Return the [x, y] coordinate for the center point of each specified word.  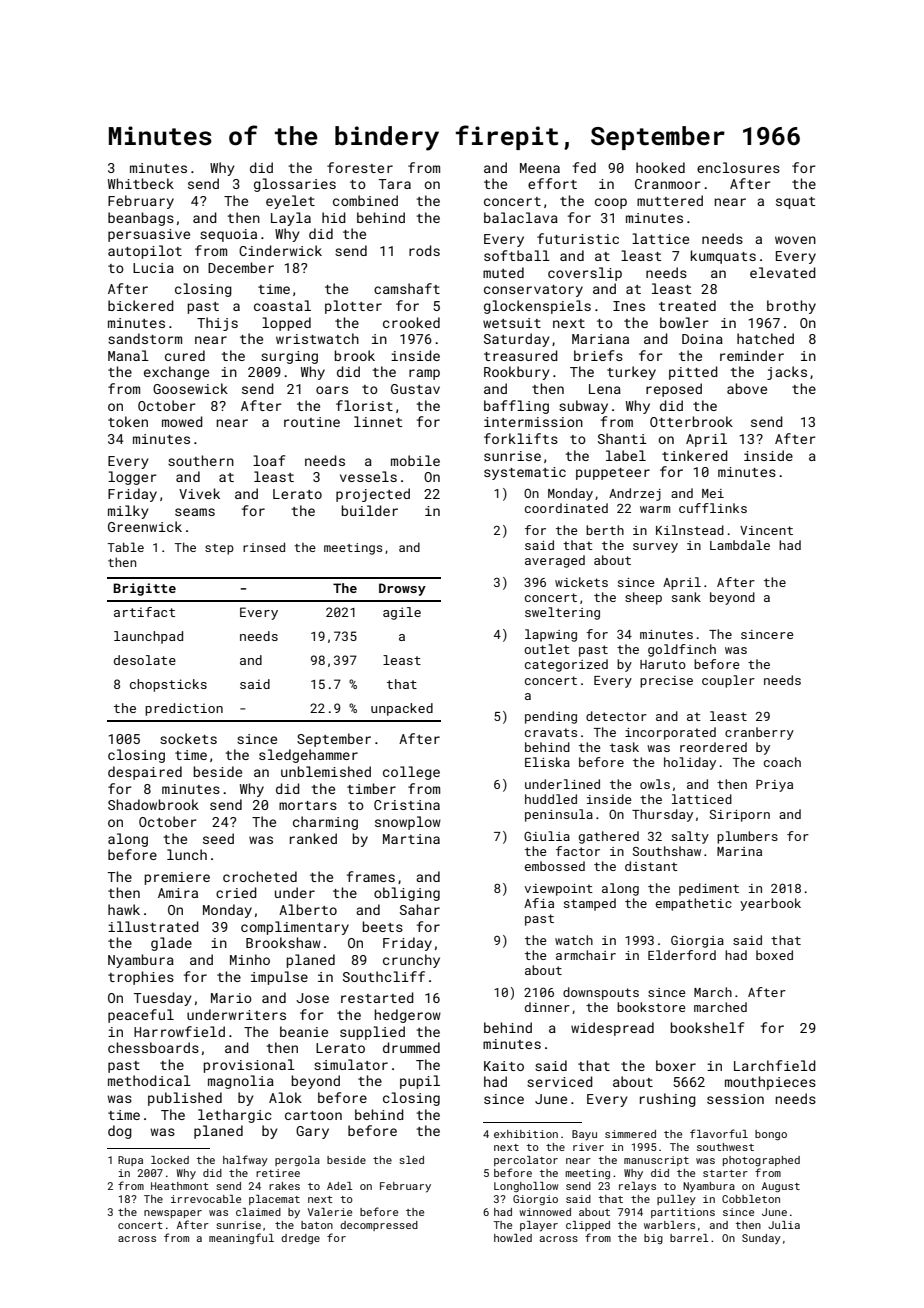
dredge [300, 1239]
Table [126, 547]
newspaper [173, 1214]
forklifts [521, 438]
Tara [395, 184]
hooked [660, 167]
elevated [783, 272]
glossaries [295, 185]
